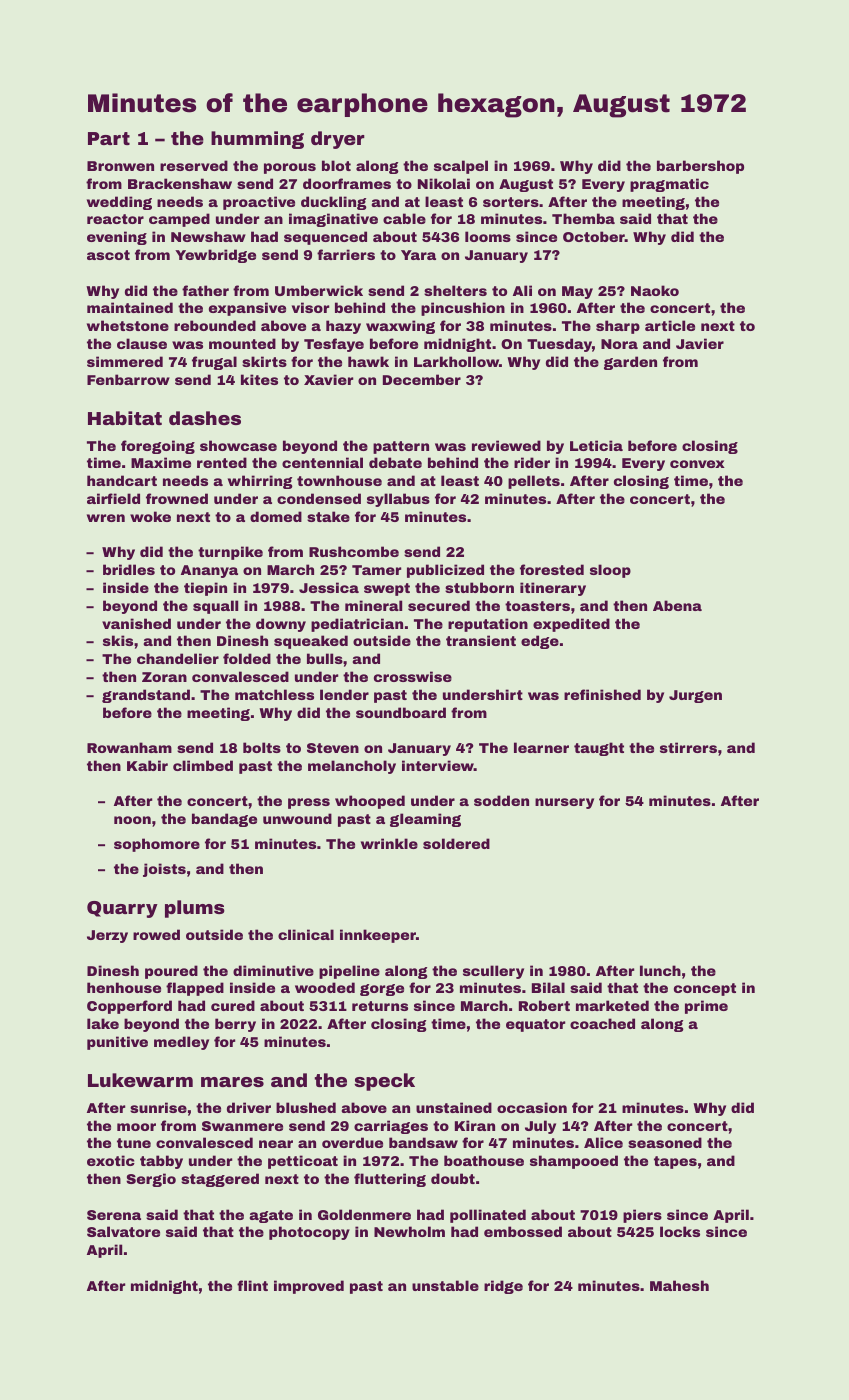 This screenshot has height=1400, width=849. I want to click on scalpel, so click(461, 167).
